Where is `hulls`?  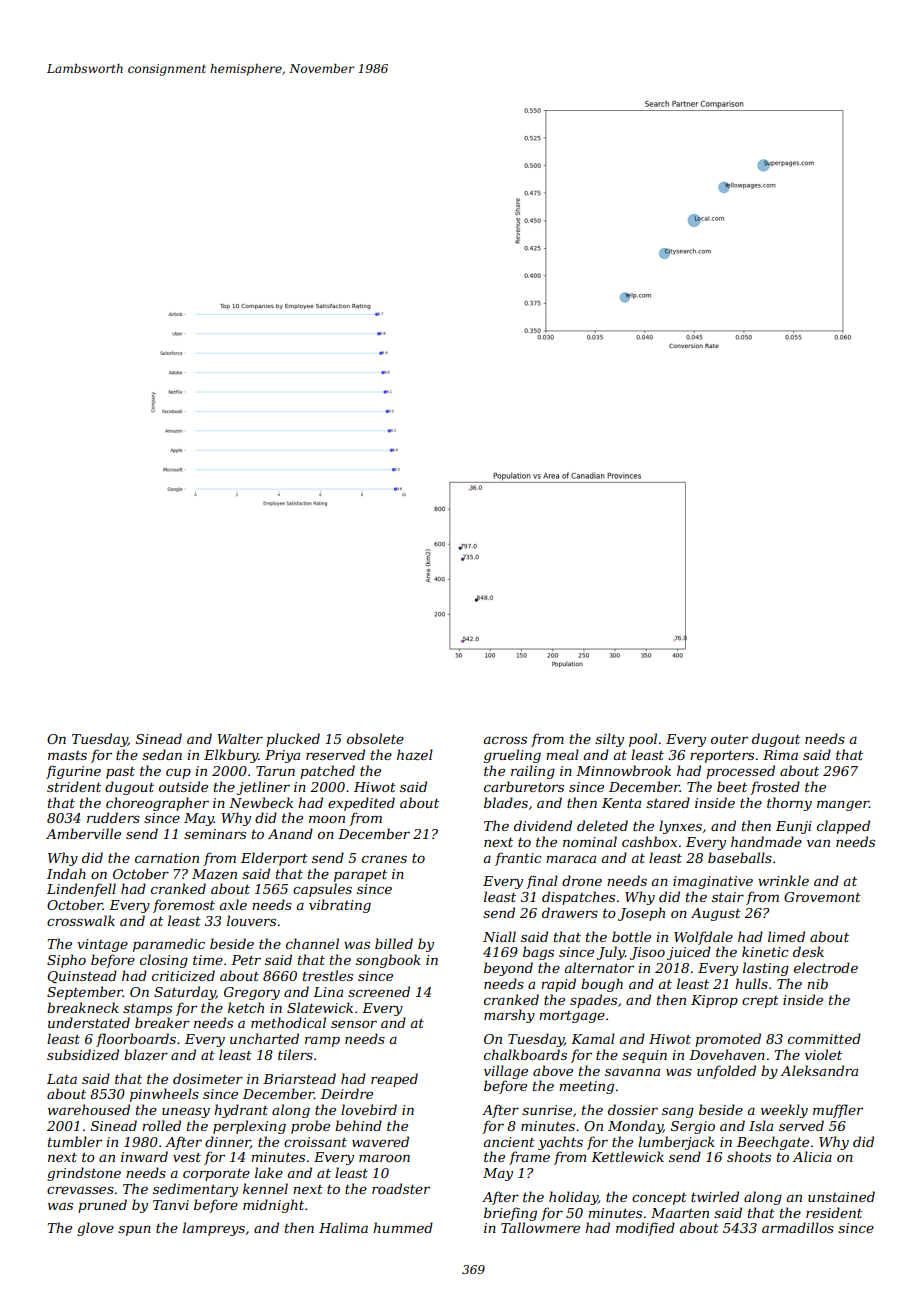 hulls is located at coordinates (751, 983).
